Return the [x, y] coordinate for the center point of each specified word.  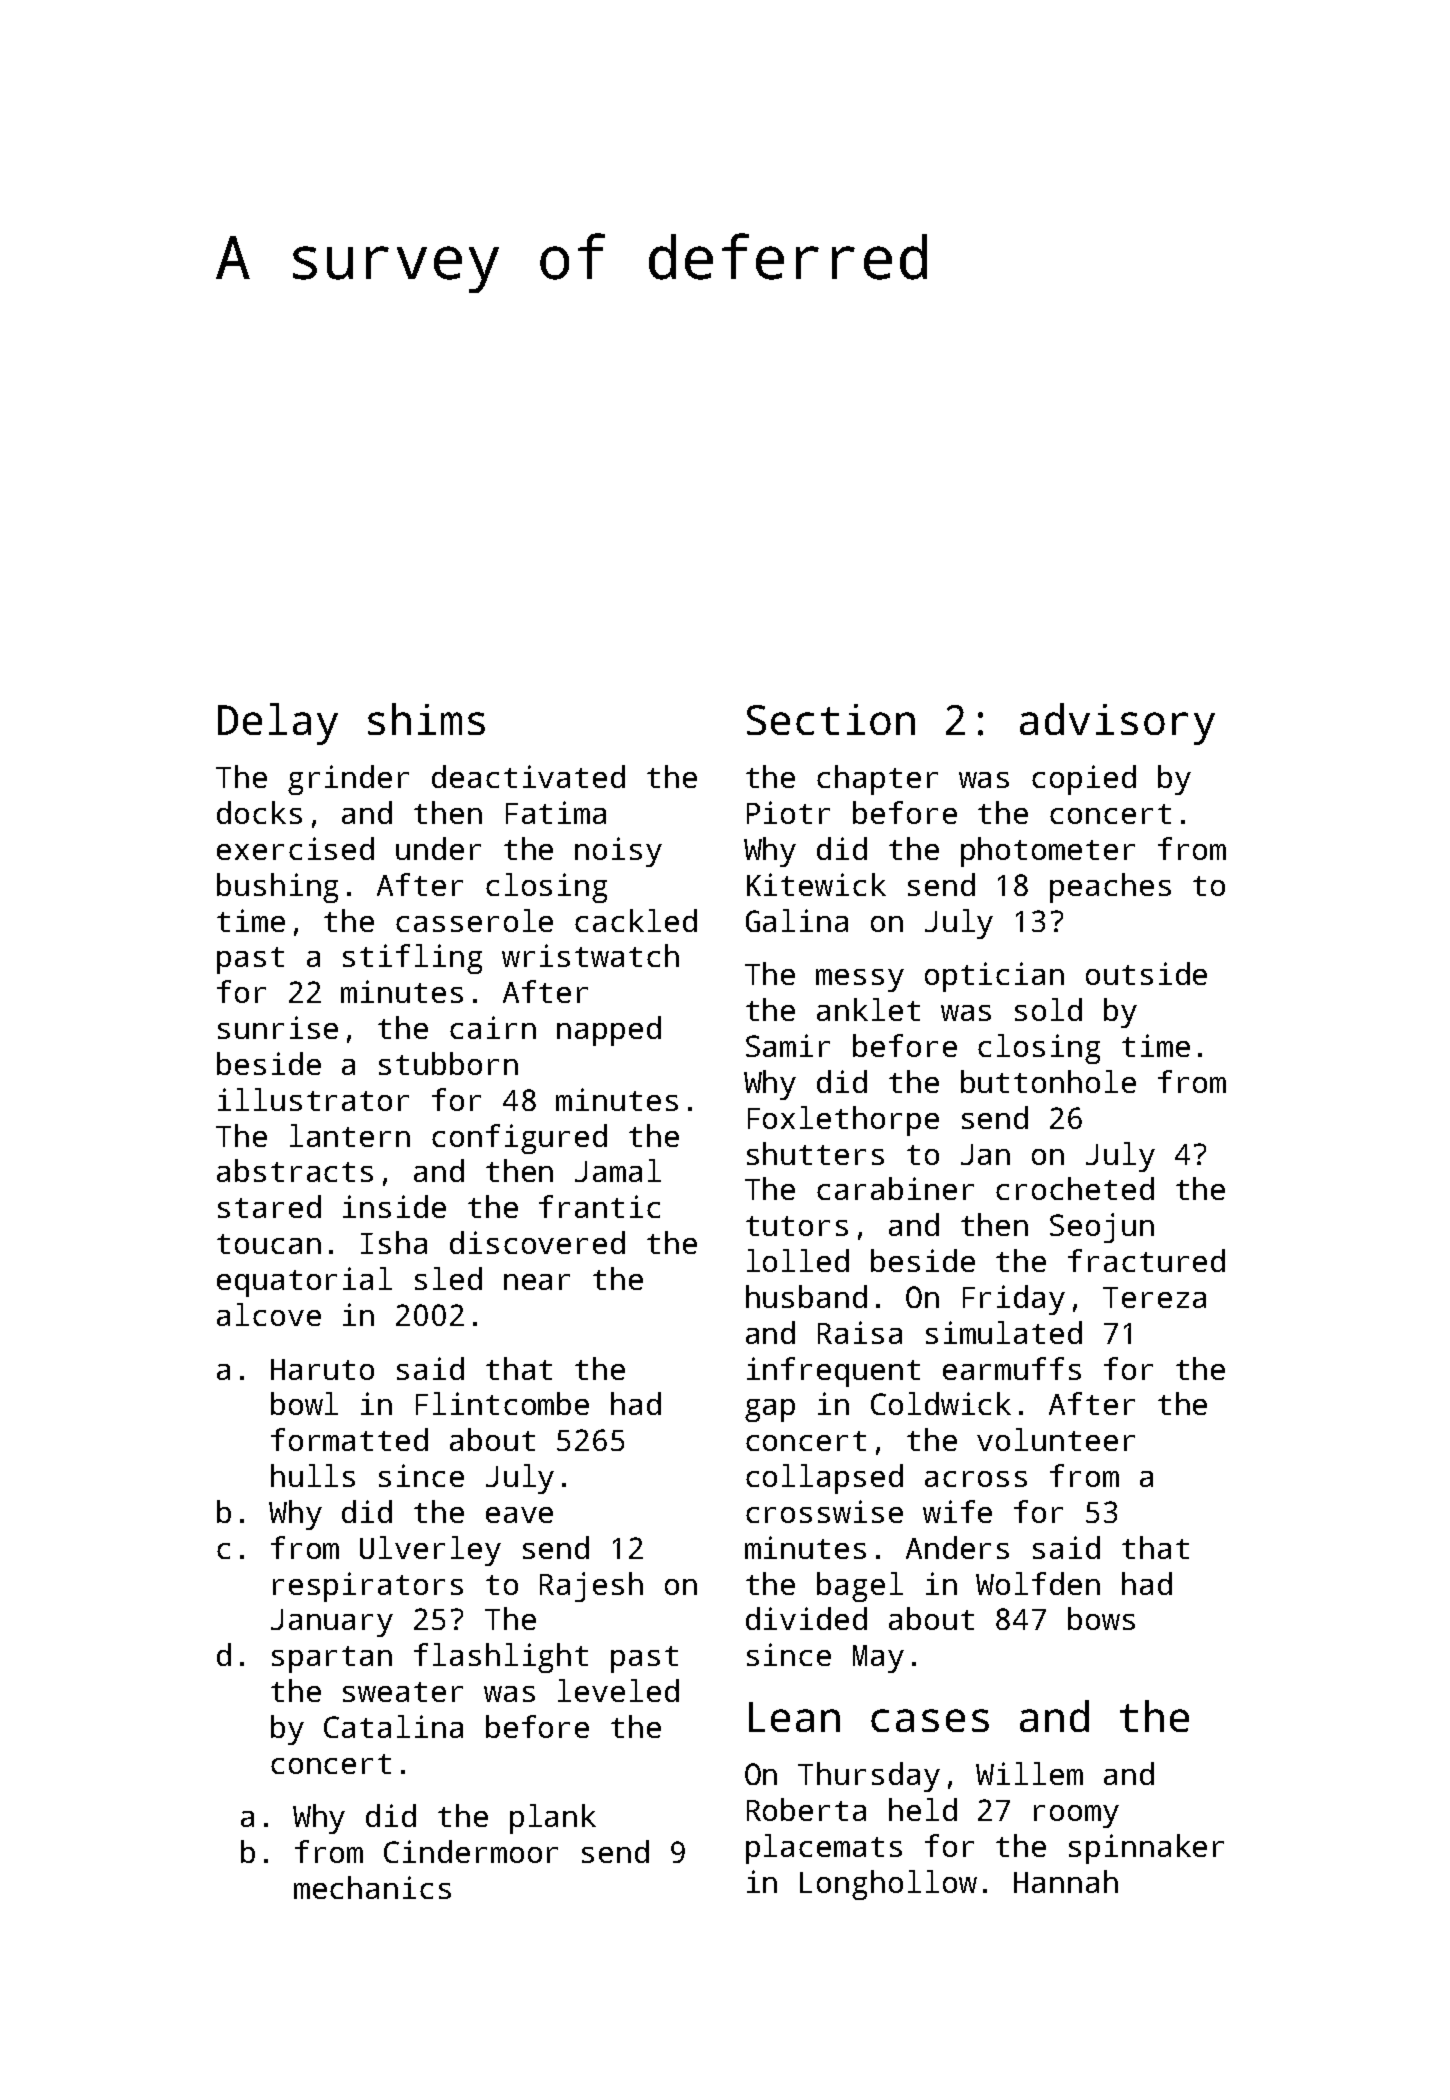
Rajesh [591, 1587]
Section [831, 719]
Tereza [1154, 1297]
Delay [278, 724]
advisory [1117, 724]
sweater [403, 1692]
